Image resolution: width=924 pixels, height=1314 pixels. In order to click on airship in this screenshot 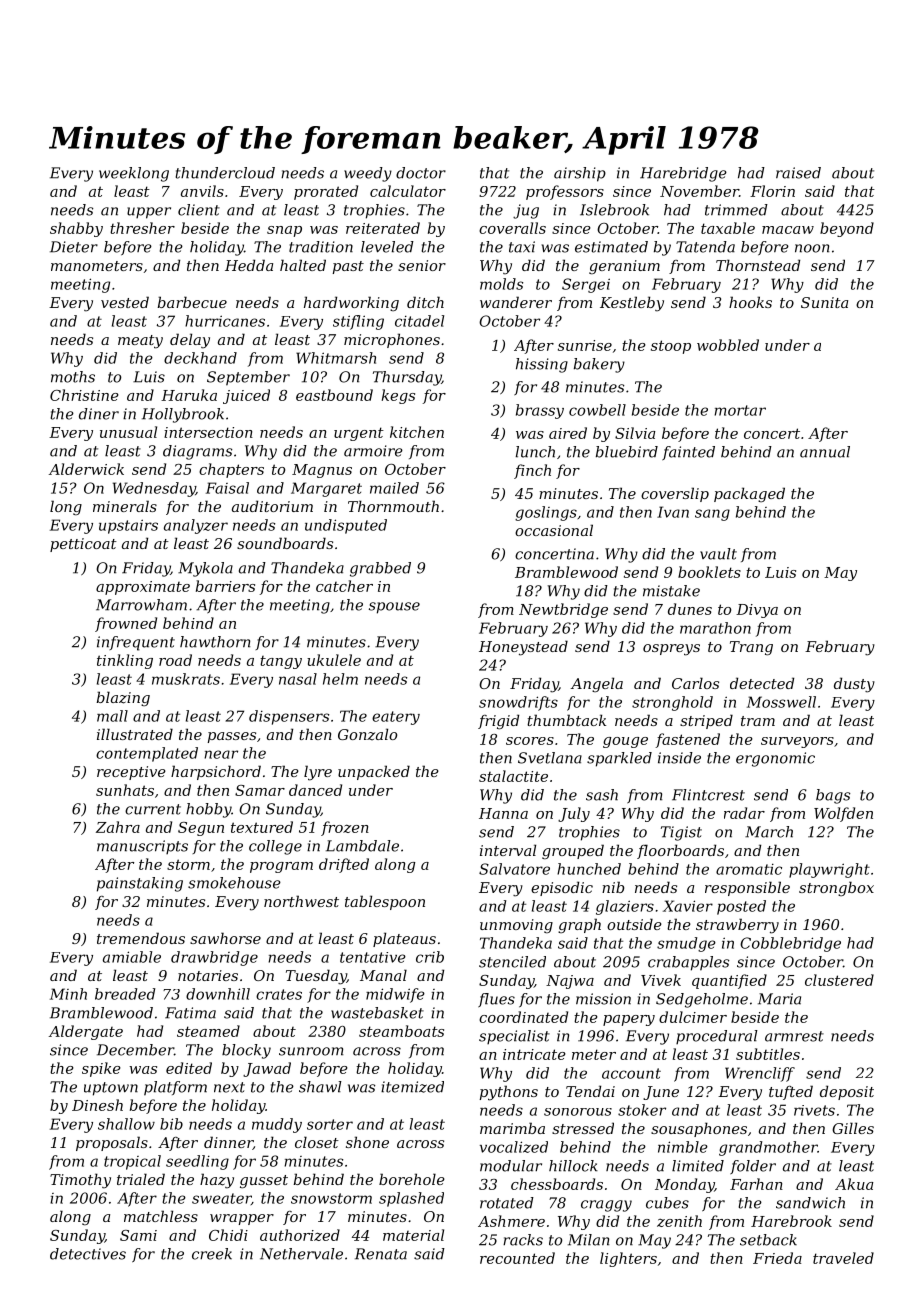, I will do `click(580, 174)`.
